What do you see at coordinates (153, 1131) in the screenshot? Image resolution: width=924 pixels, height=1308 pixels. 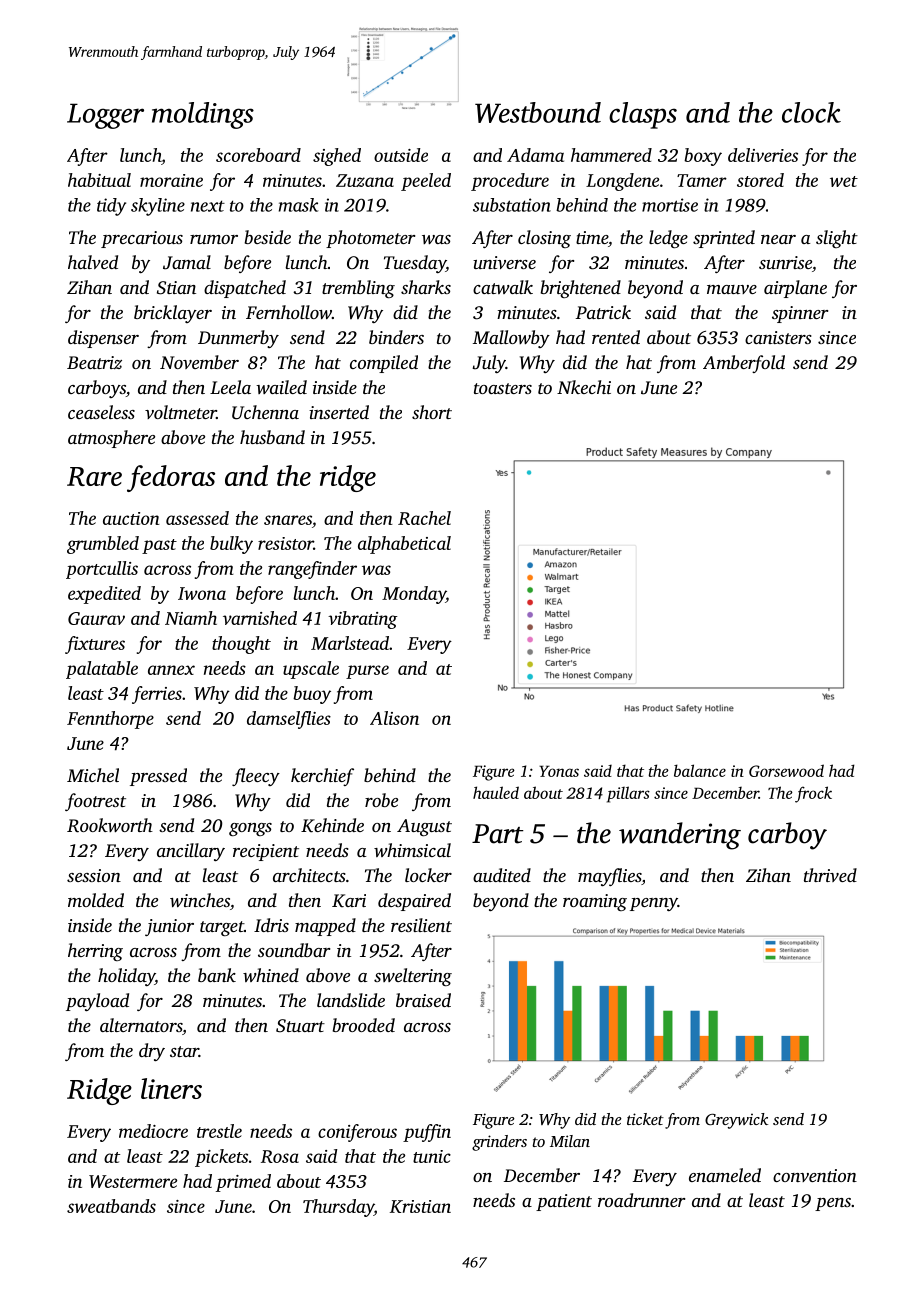 I see `mediocre` at bounding box center [153, 1131].
